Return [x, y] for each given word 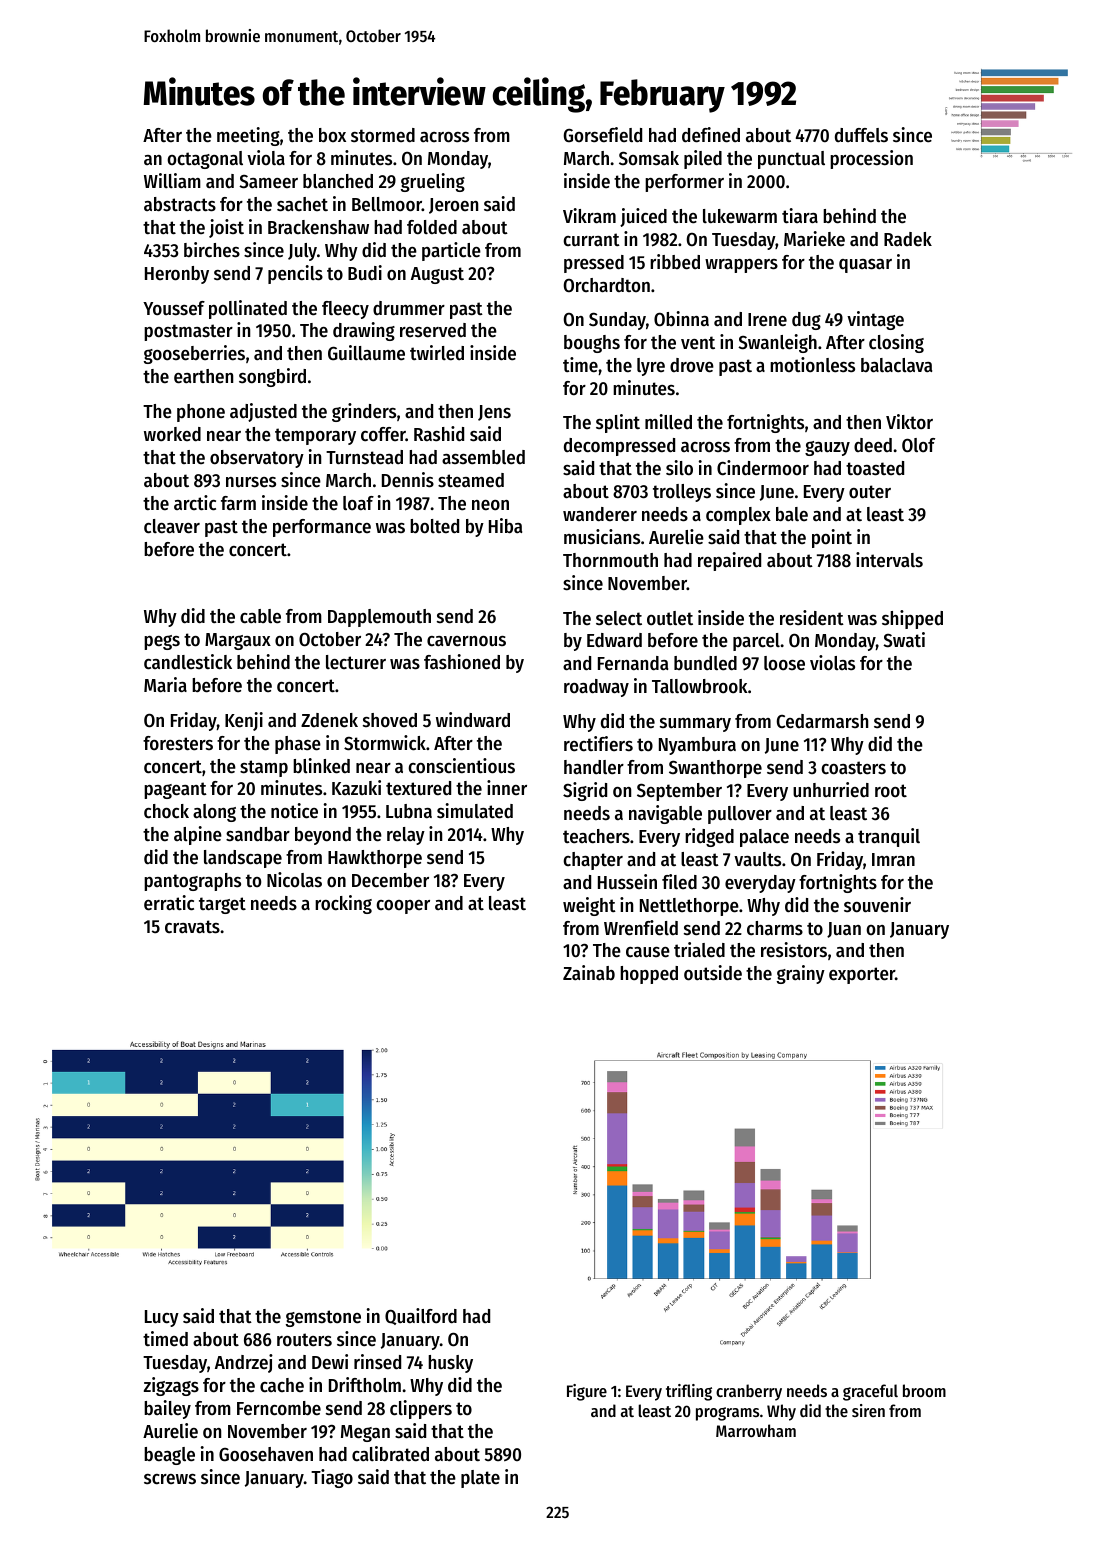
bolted [434, 526]
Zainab [589, 972]
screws [170, 1479]
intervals [889, 560]
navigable [665, 814]
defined [711, 135]
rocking [343, 904]
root [891, 791]
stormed [383, 135]
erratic [169, 903]
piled [703, 159]
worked [172, 434]
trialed [699, 950]
